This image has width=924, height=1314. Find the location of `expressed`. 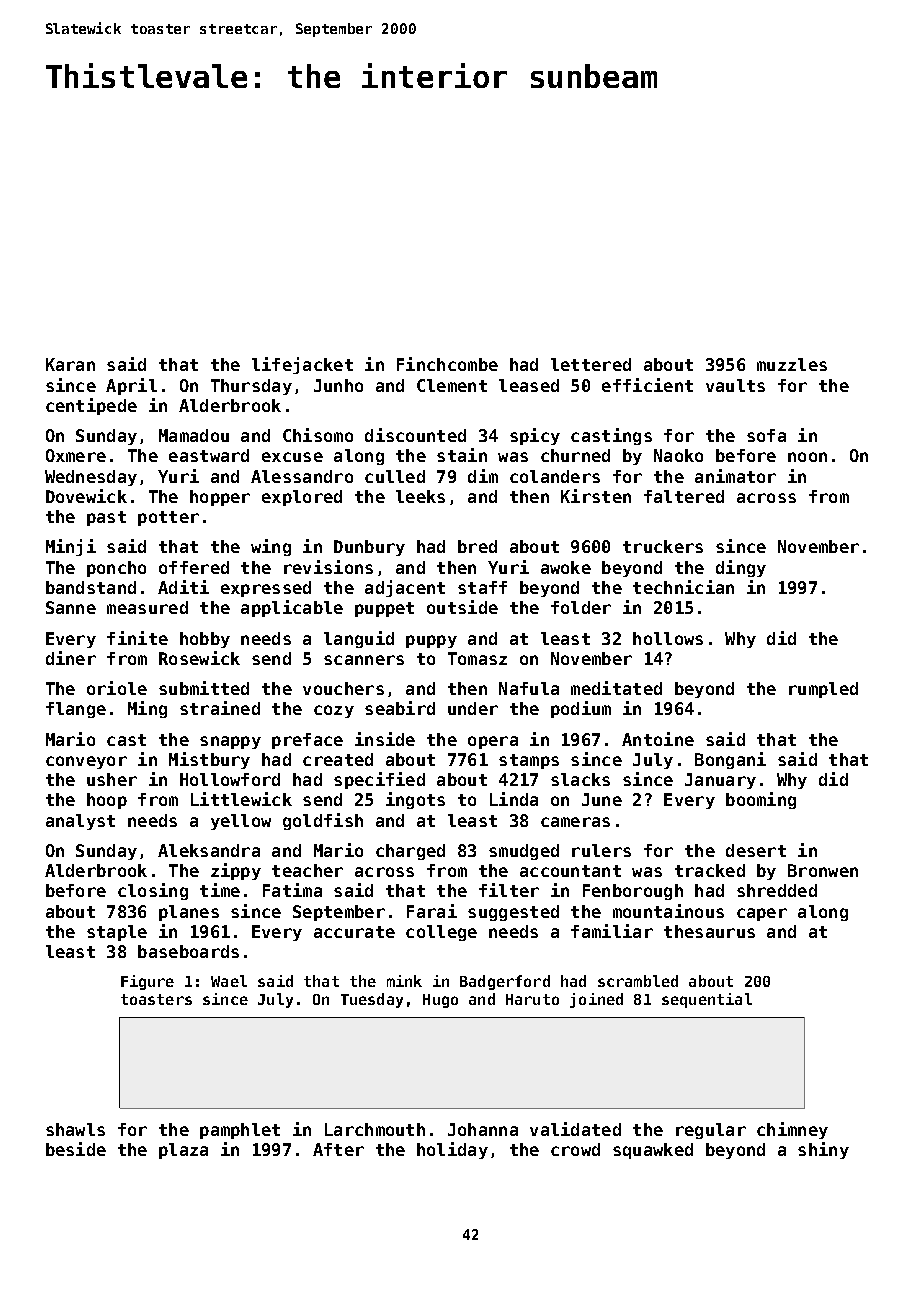

expressed is located at coordinates (266, 589).
